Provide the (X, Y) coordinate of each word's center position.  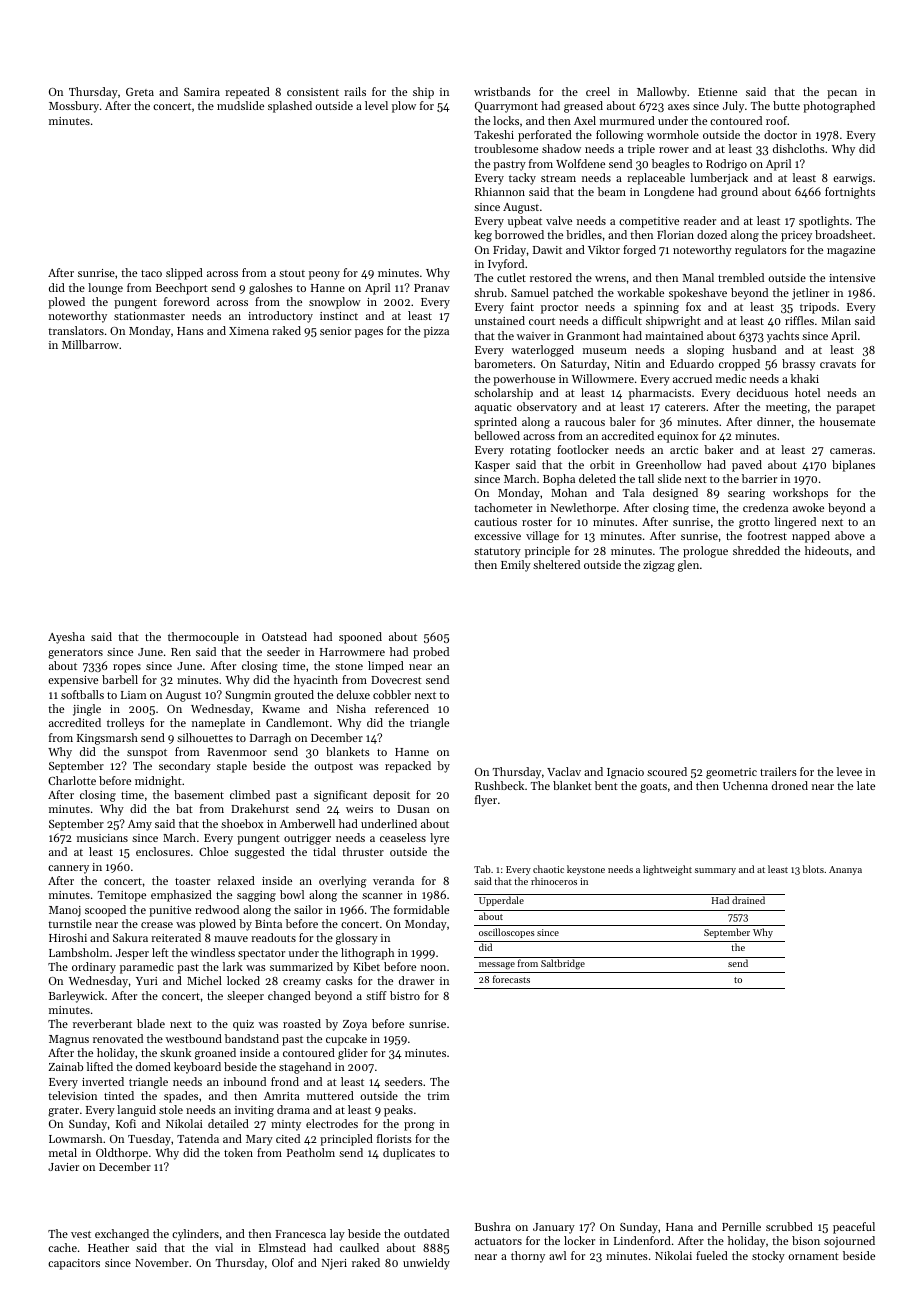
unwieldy (426, 1264)
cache (62, 1247)
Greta (140, 92)
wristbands (502, 91)
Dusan (413, 809)
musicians (102, 838)
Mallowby (662, 93)
